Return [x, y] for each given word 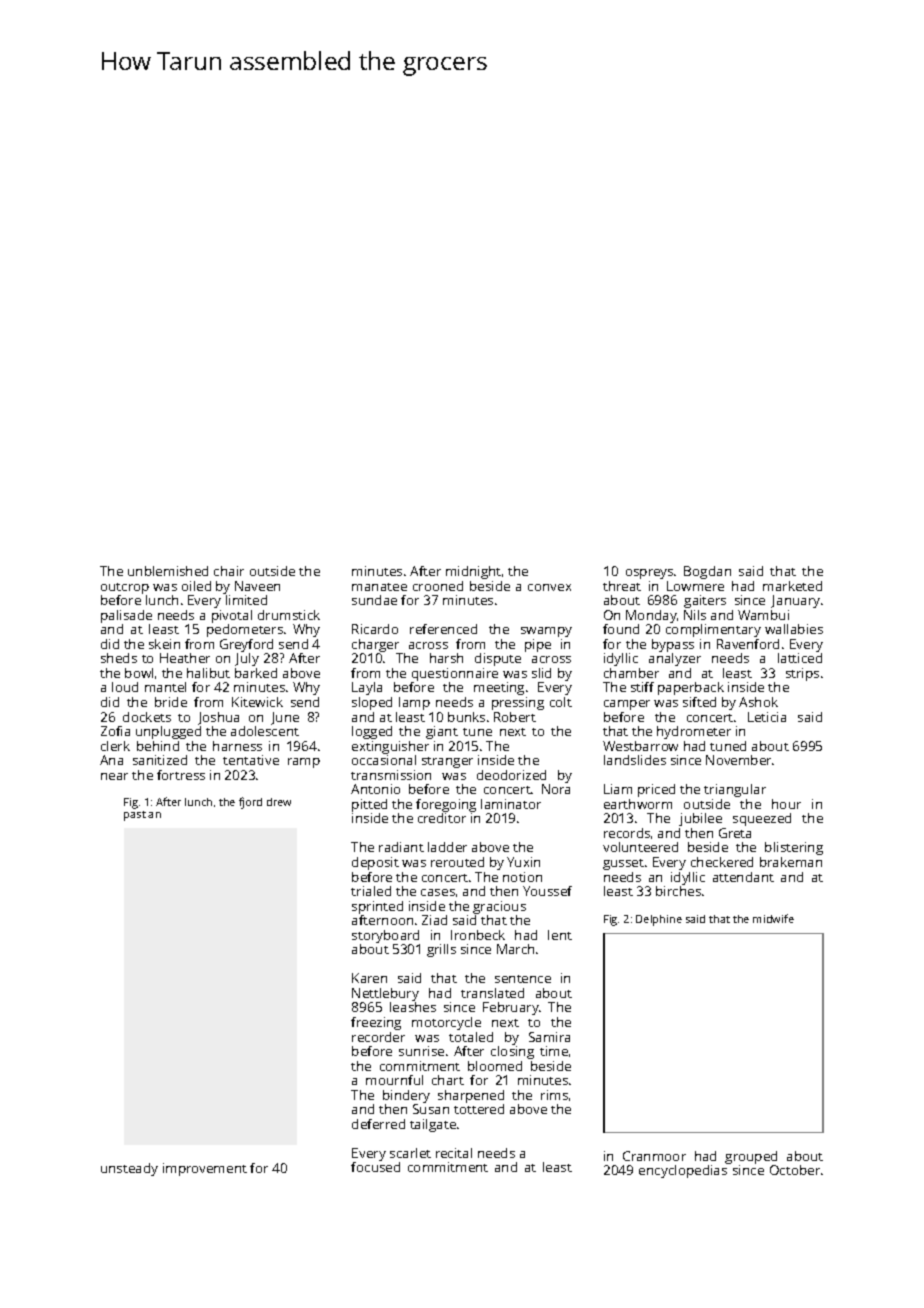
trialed [371, 891]
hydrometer [694, 732]
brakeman [791, 862]
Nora [556, 789]
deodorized [511, 775]
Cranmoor [654, 1156]
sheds [119, 658]
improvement [205, 1169]
